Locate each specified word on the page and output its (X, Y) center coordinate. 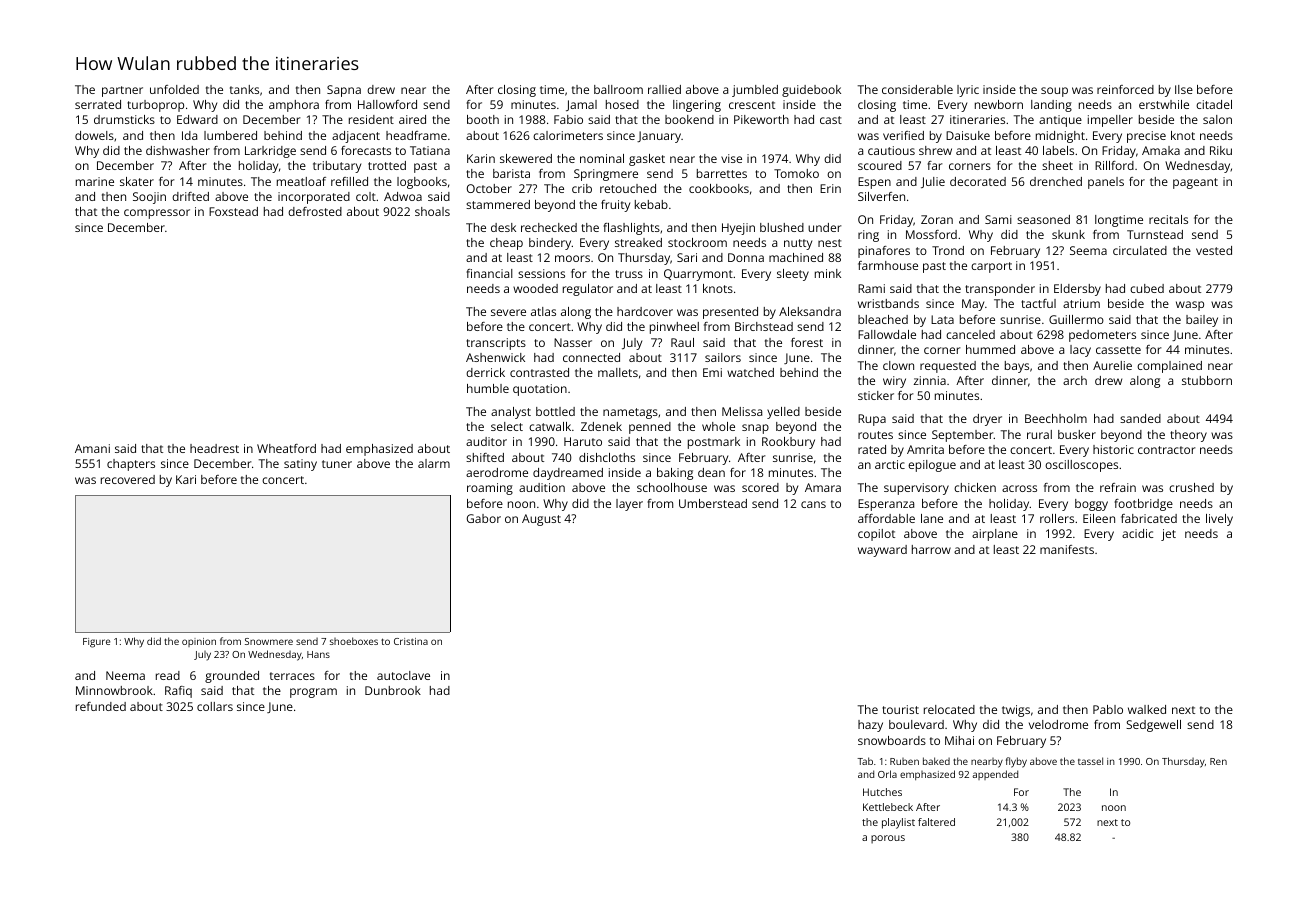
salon (1217, 119)
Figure (96, 643)
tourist (900, 709)
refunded (101, 706)
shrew (935, 150)
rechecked (549, 227)
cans (813, 504)
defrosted (315, 211)
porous (888, 839)
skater (137, 181)
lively (1219, 520)
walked (1147, 709)
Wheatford (286, 448)
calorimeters (568, 135)
